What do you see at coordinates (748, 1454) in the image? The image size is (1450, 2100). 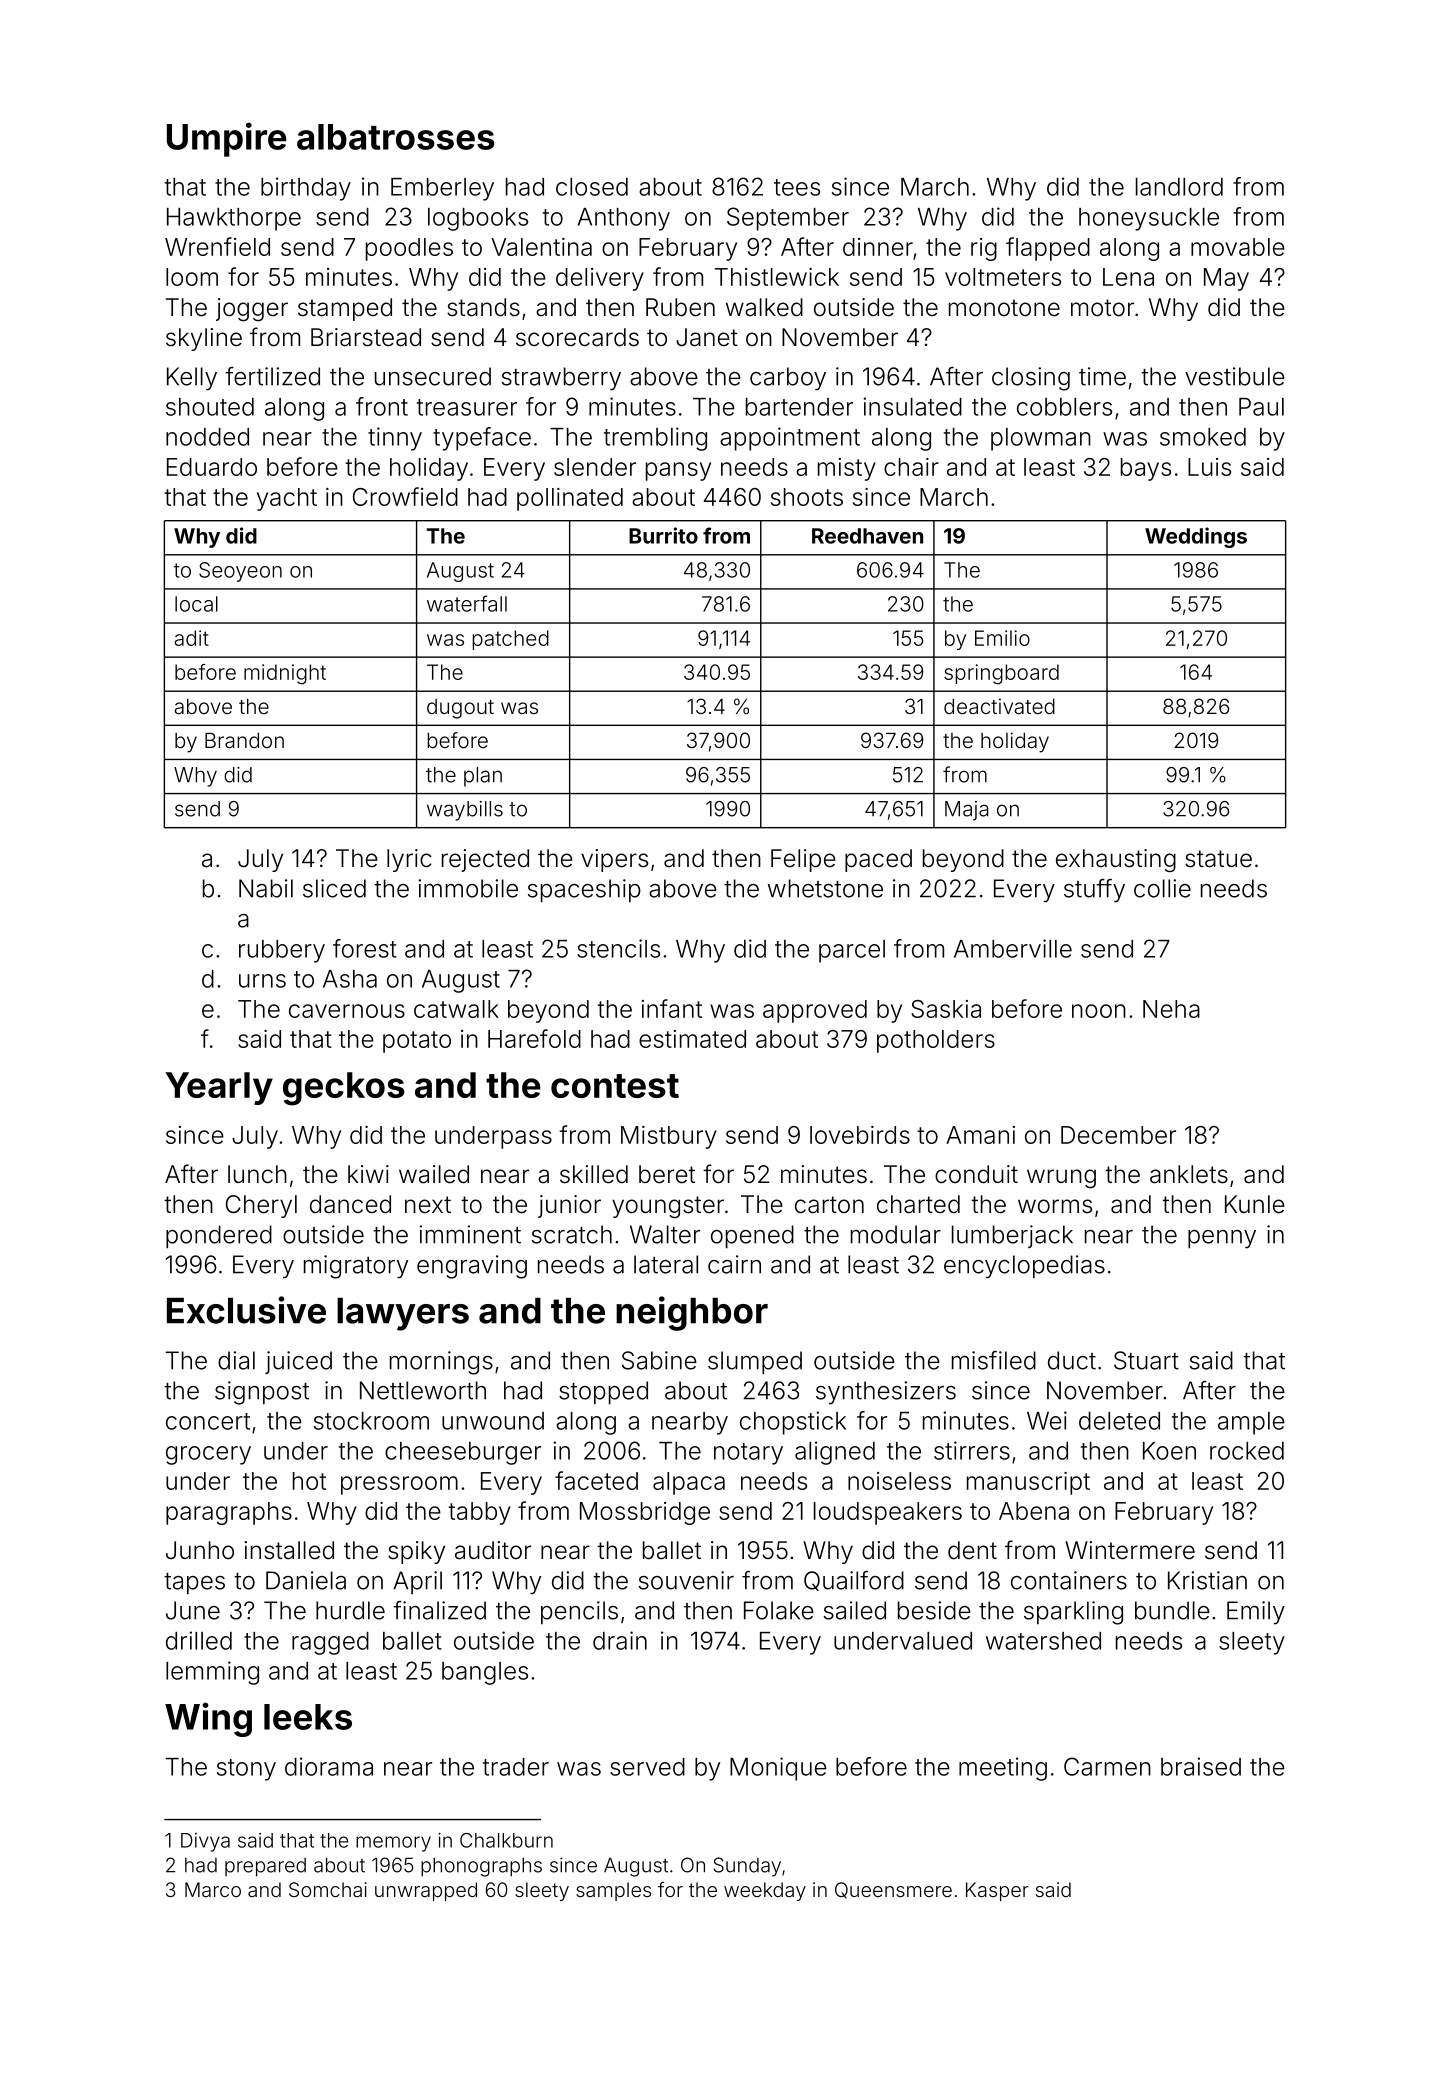 I see `notary` at bounding box center [748, 1454].
